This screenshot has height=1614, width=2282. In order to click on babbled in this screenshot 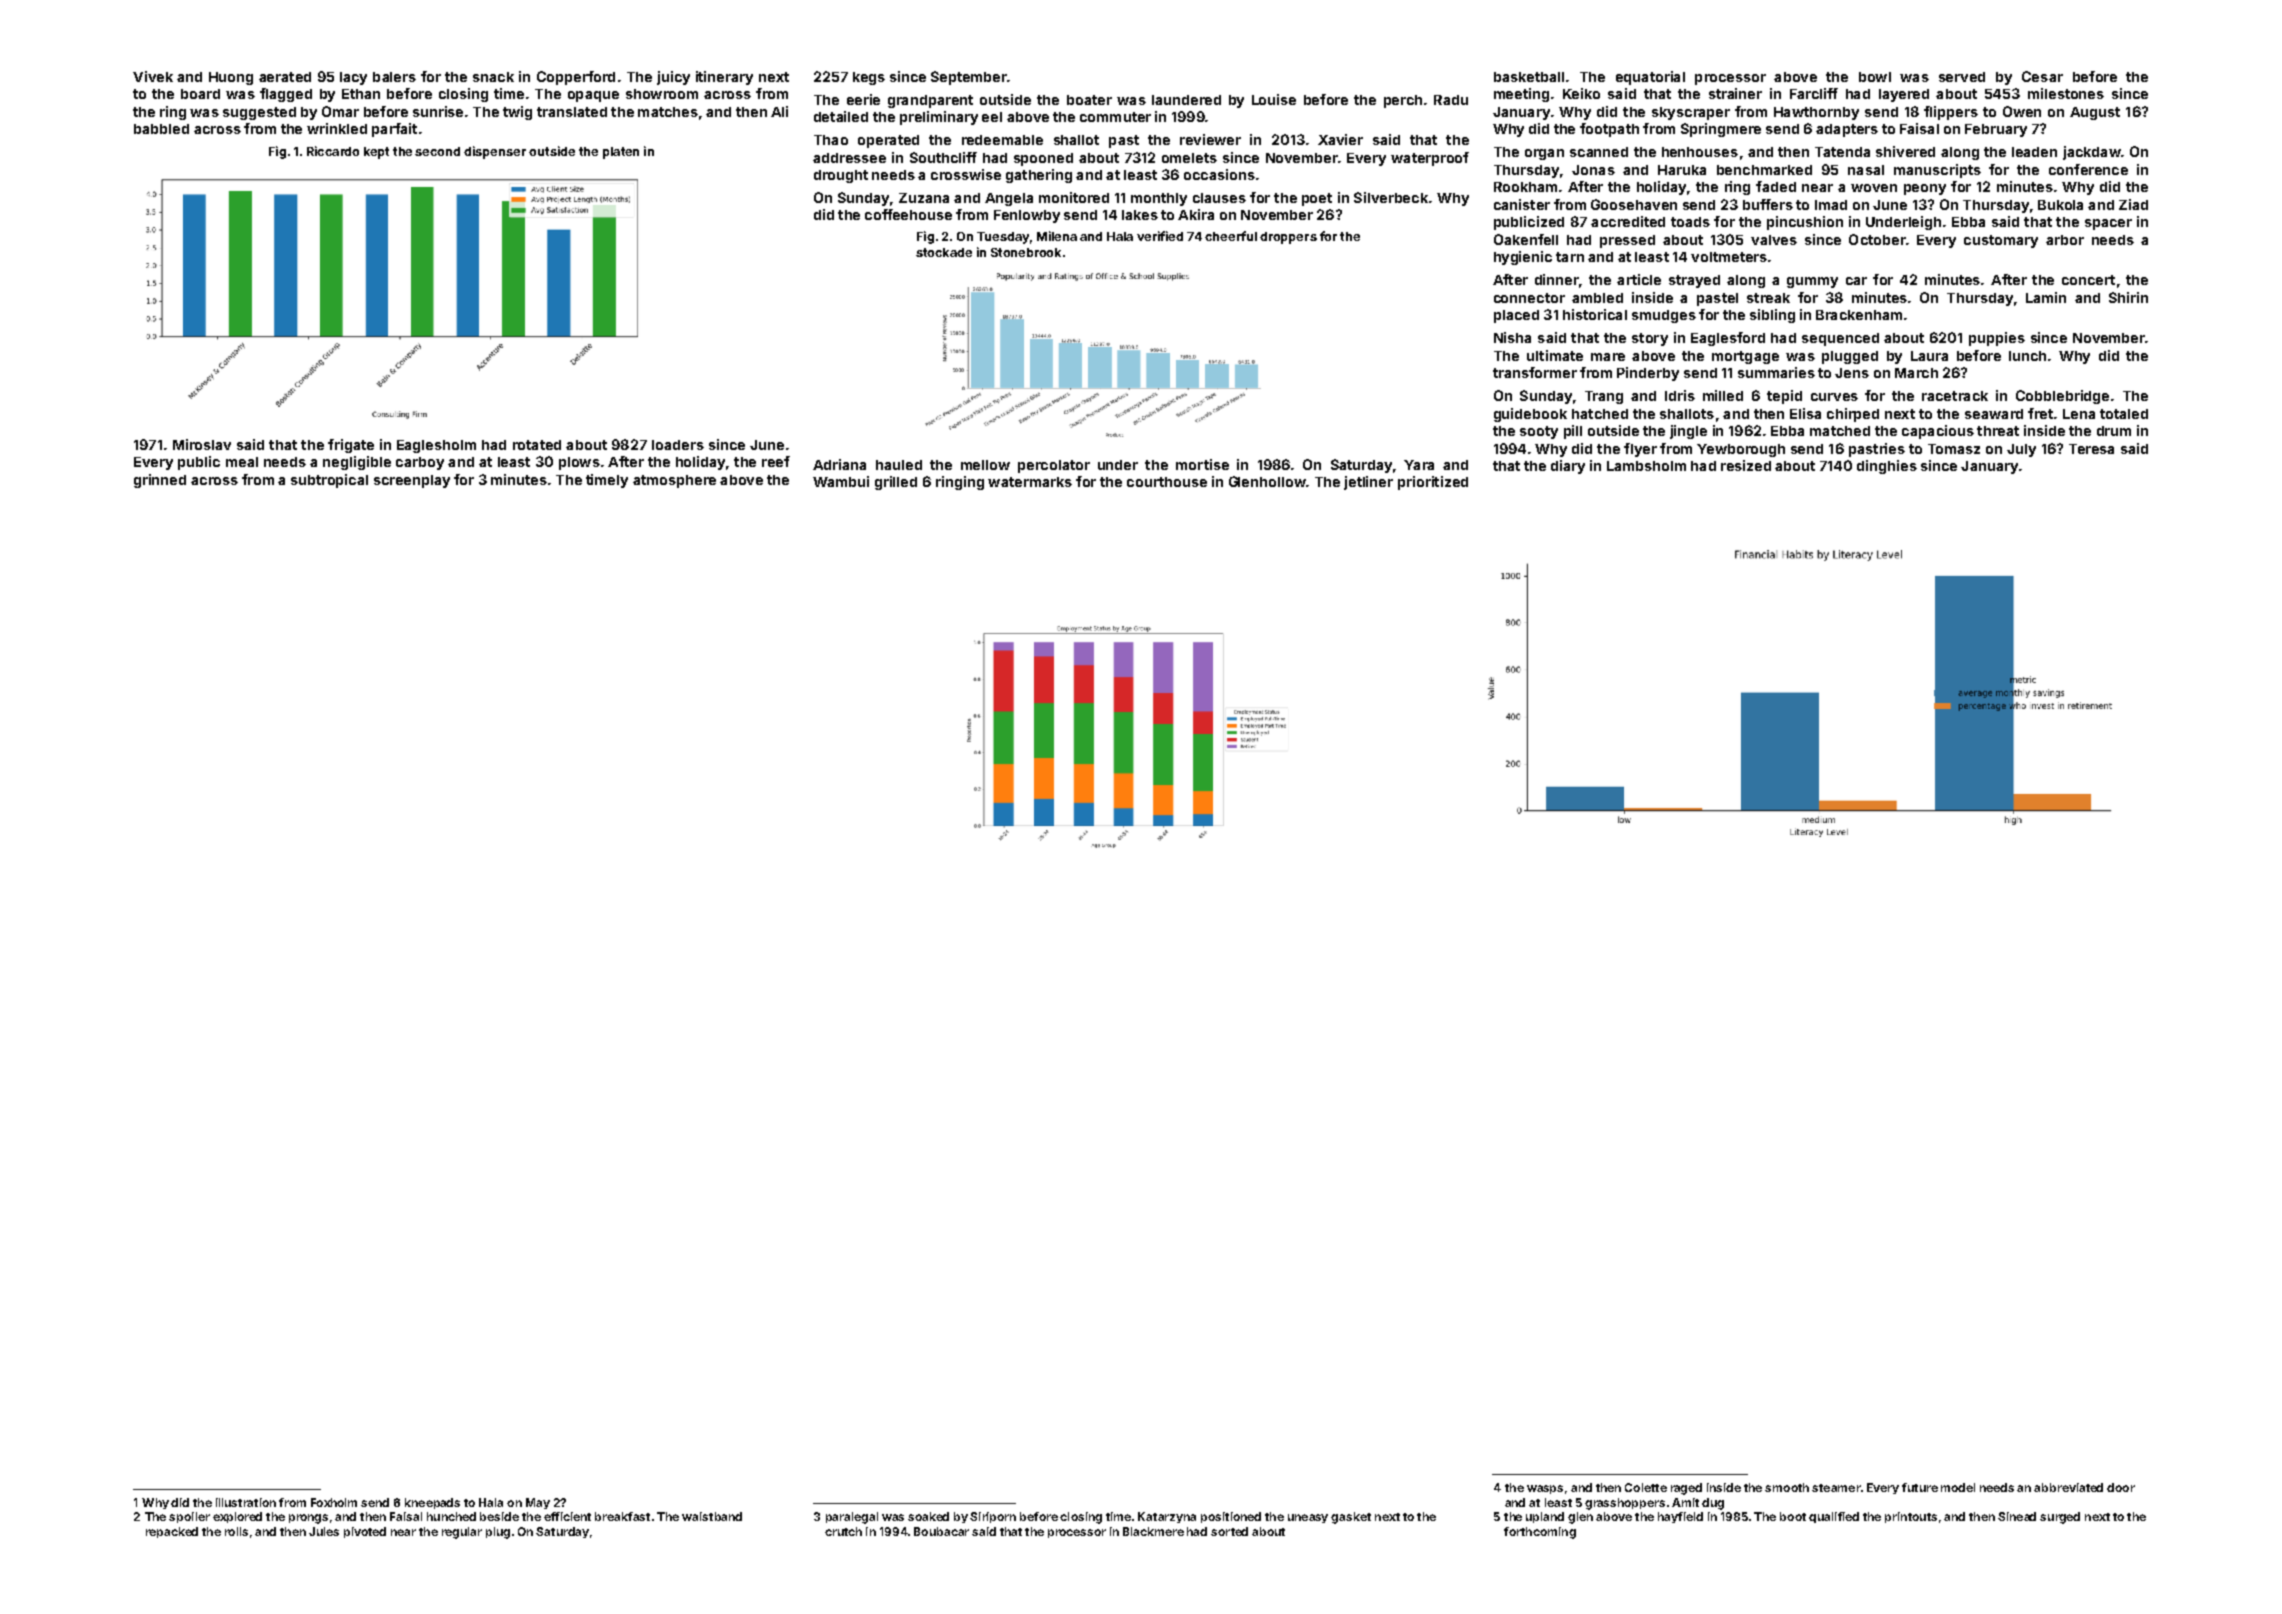, I will do `click(161, 129)`.
